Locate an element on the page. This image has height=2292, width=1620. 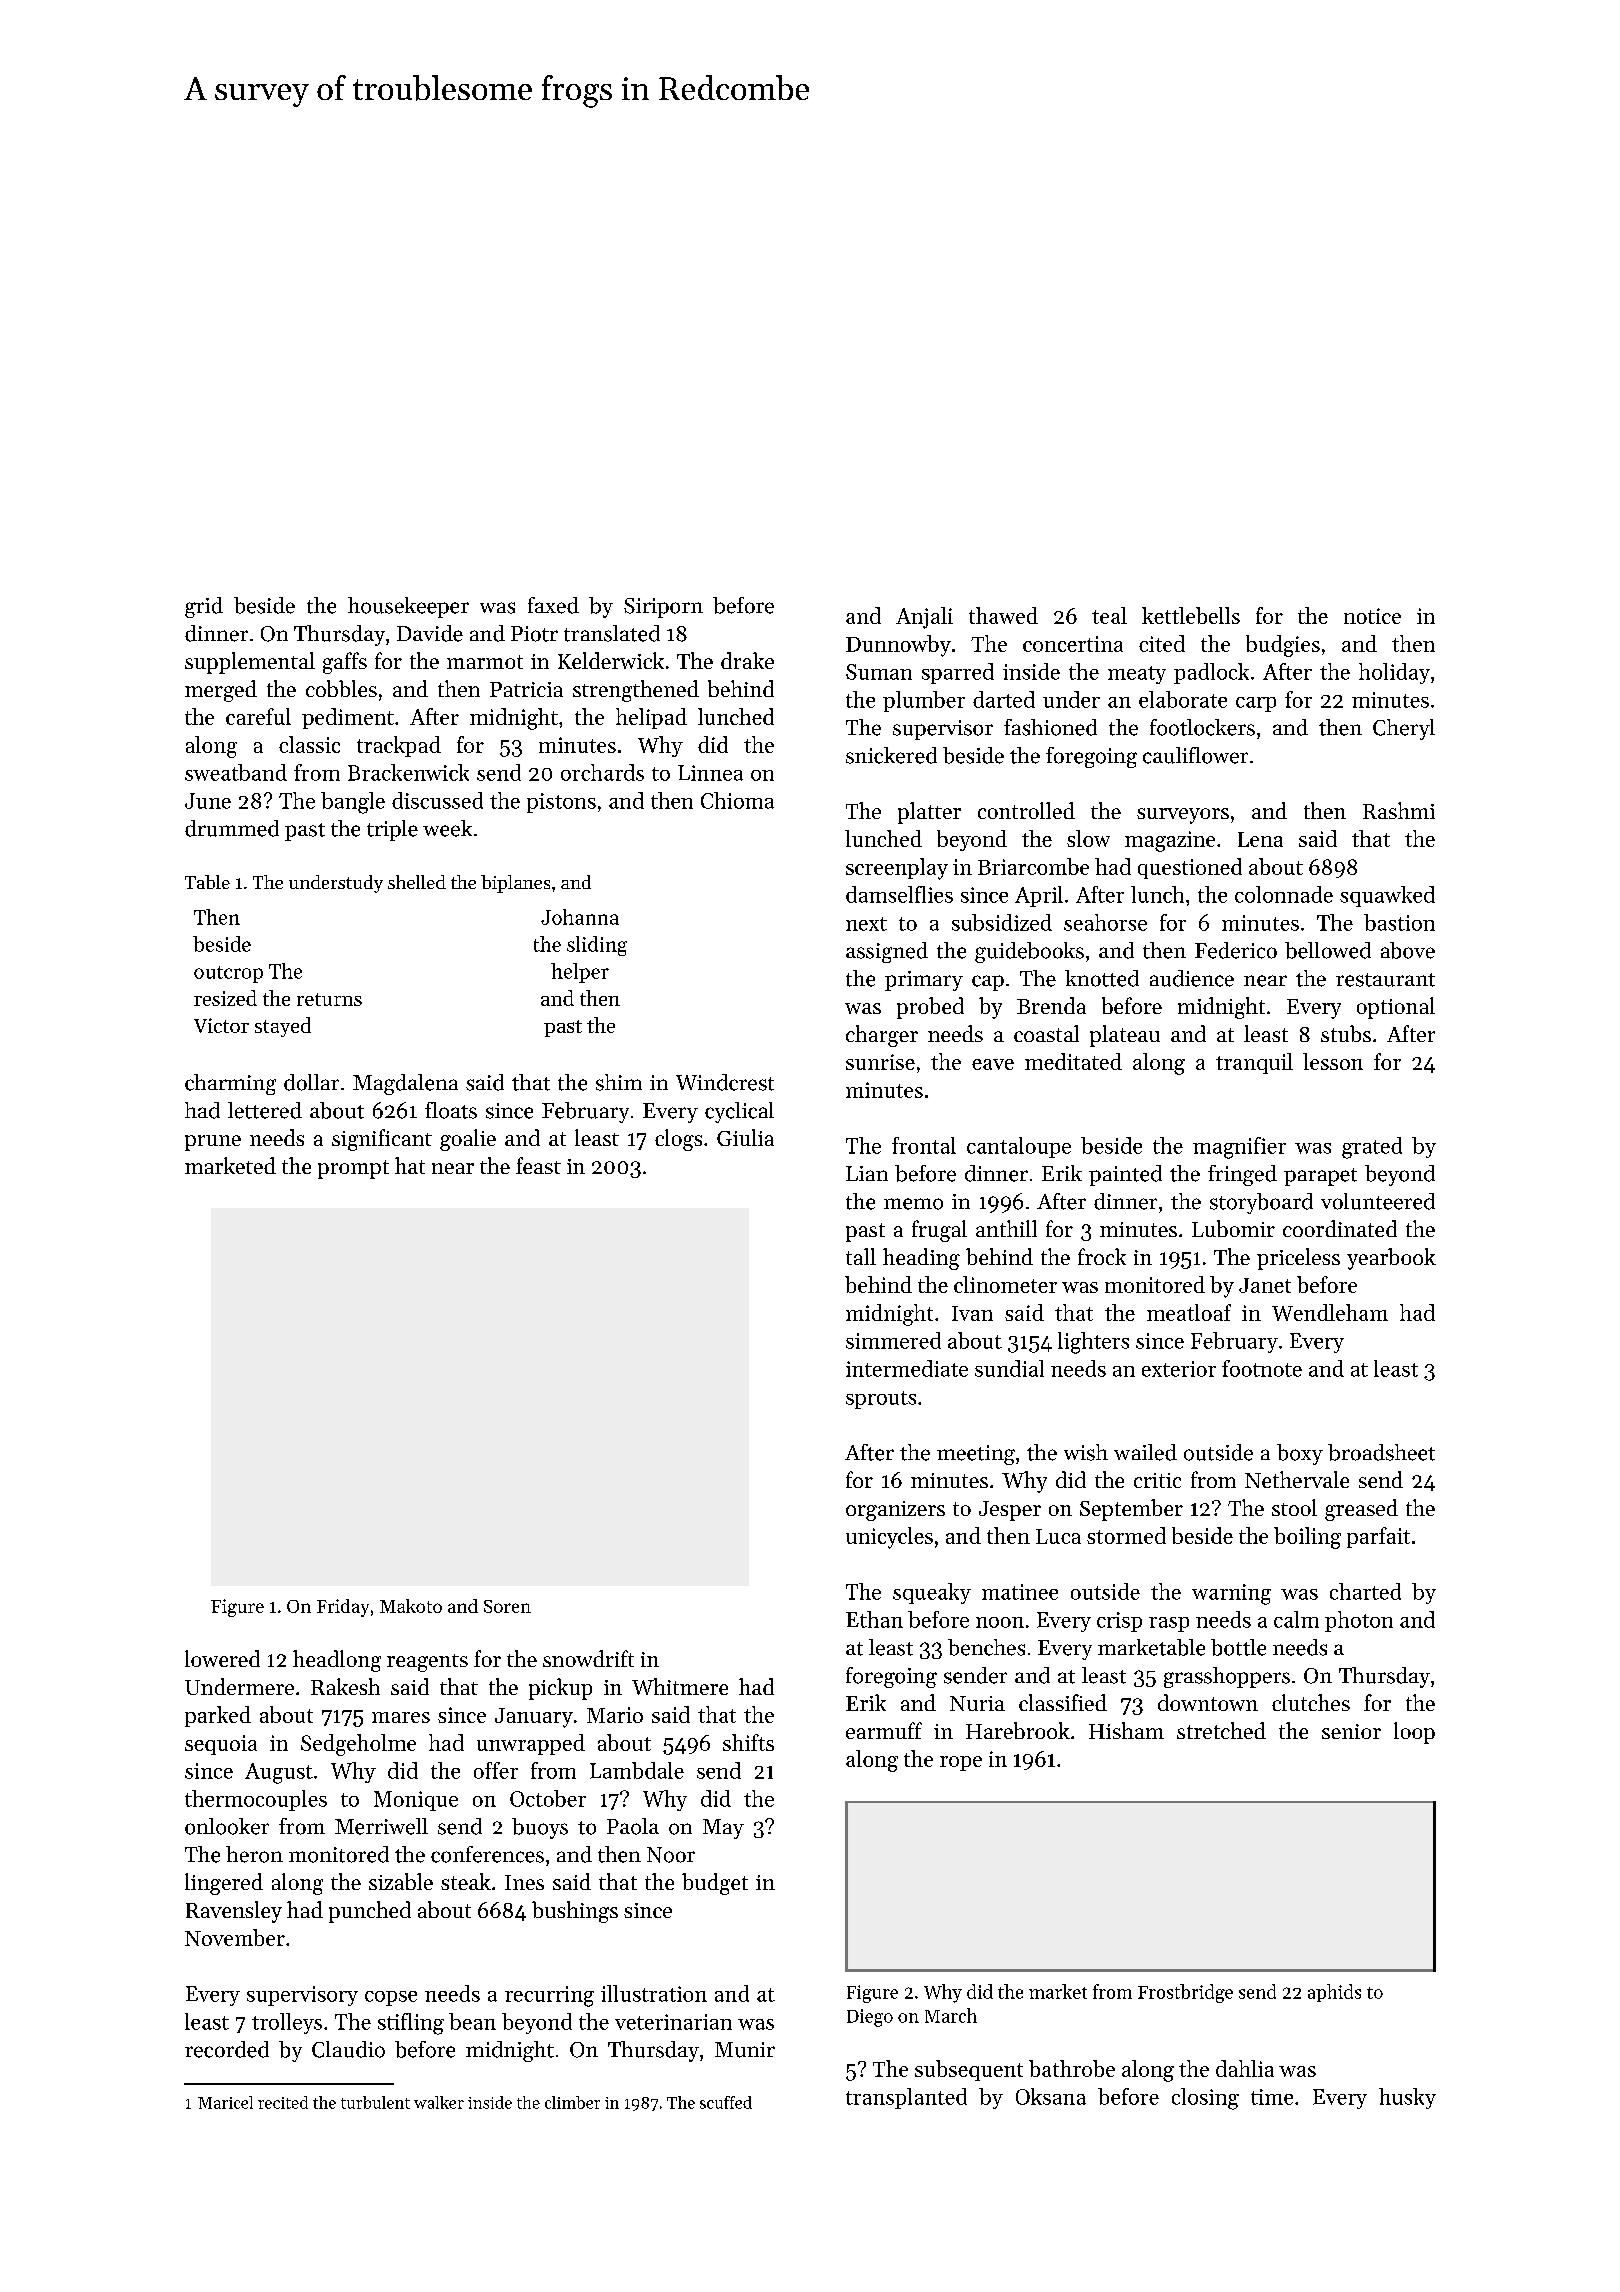
turbulent is located at coordinates (375, 2102).
